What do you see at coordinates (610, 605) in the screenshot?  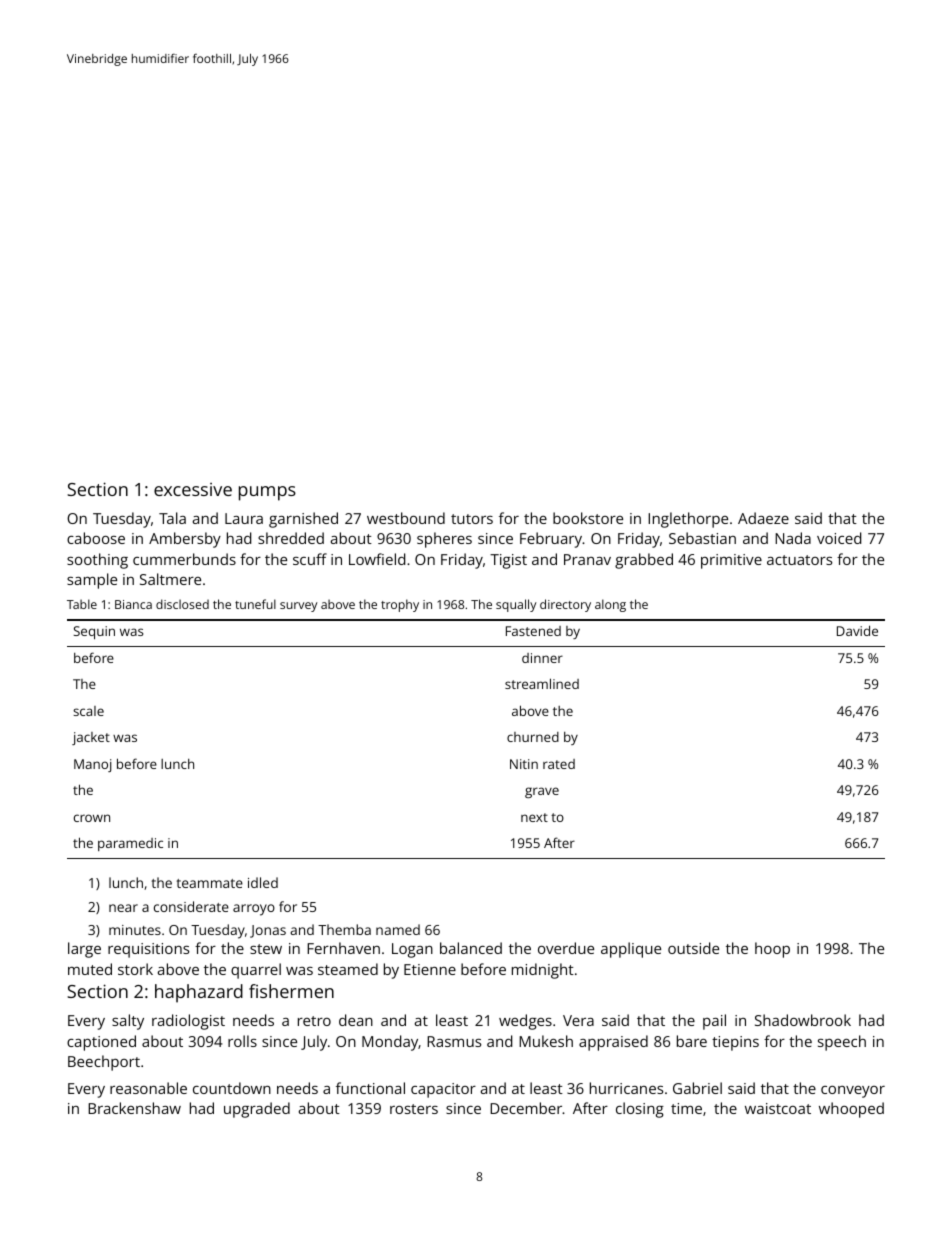 I see `along` at bounding box center [610, 605].
